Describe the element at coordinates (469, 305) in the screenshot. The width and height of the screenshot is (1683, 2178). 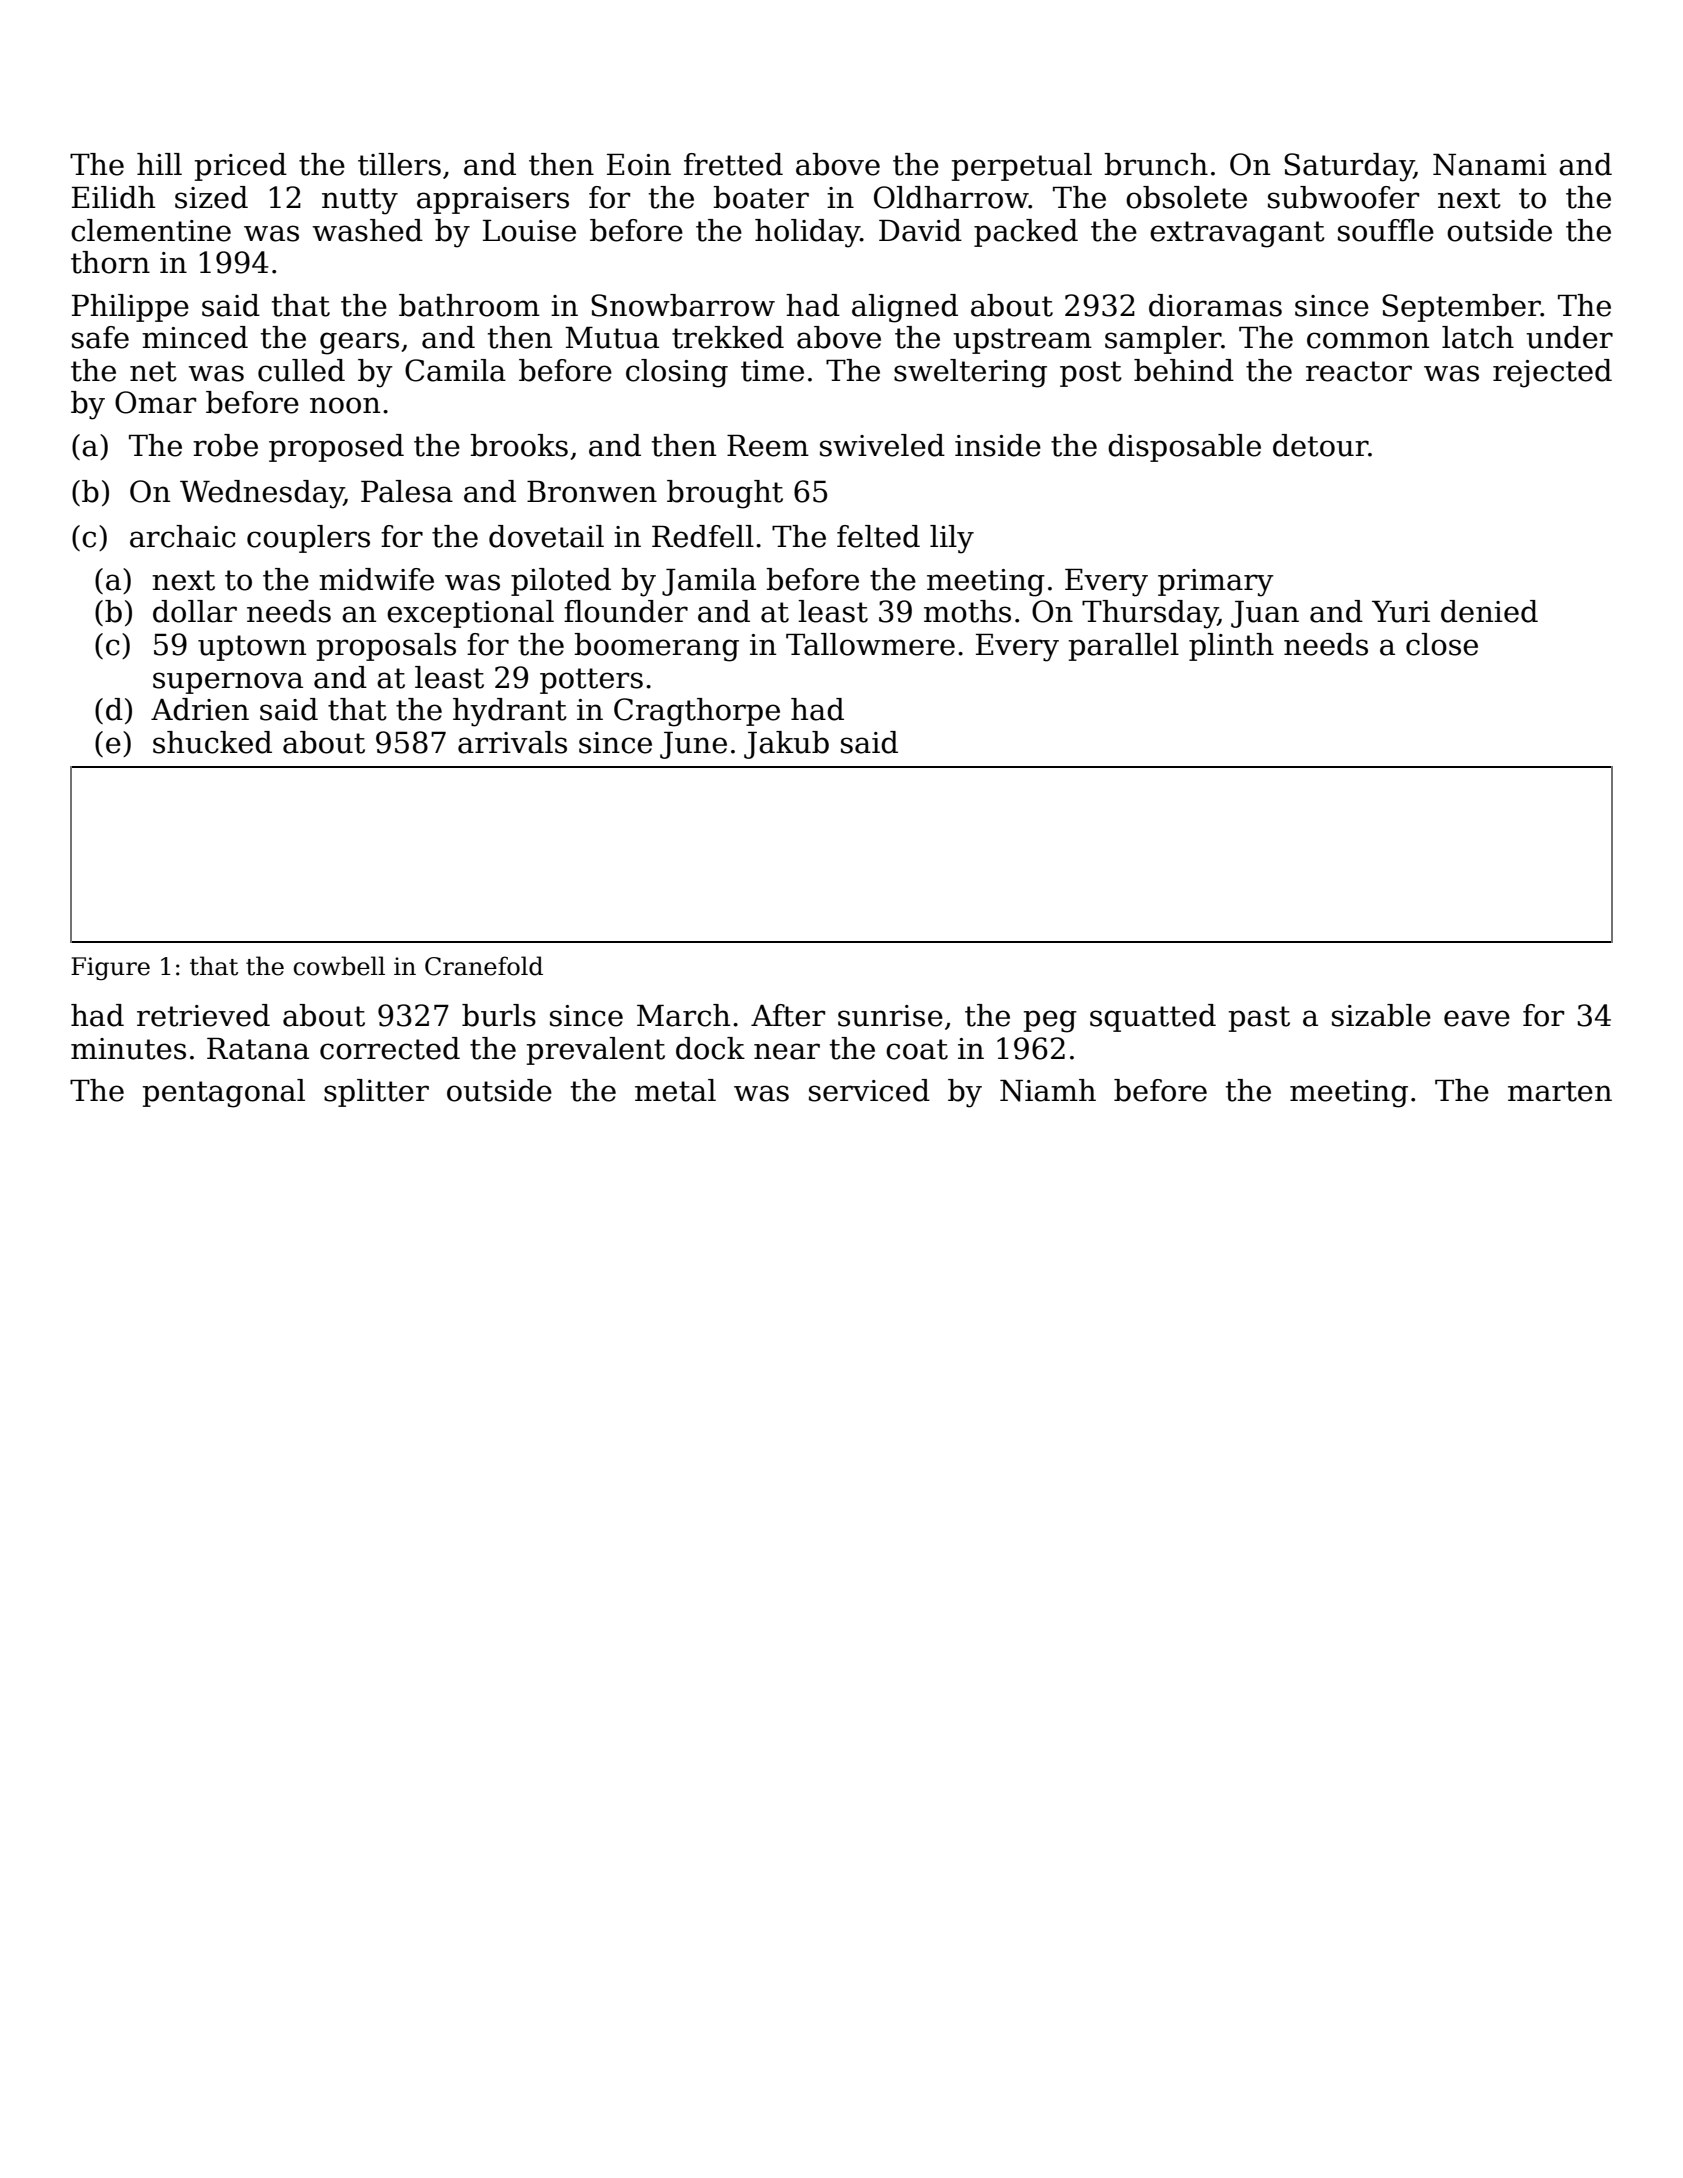
I see `bathroom` at that location.
